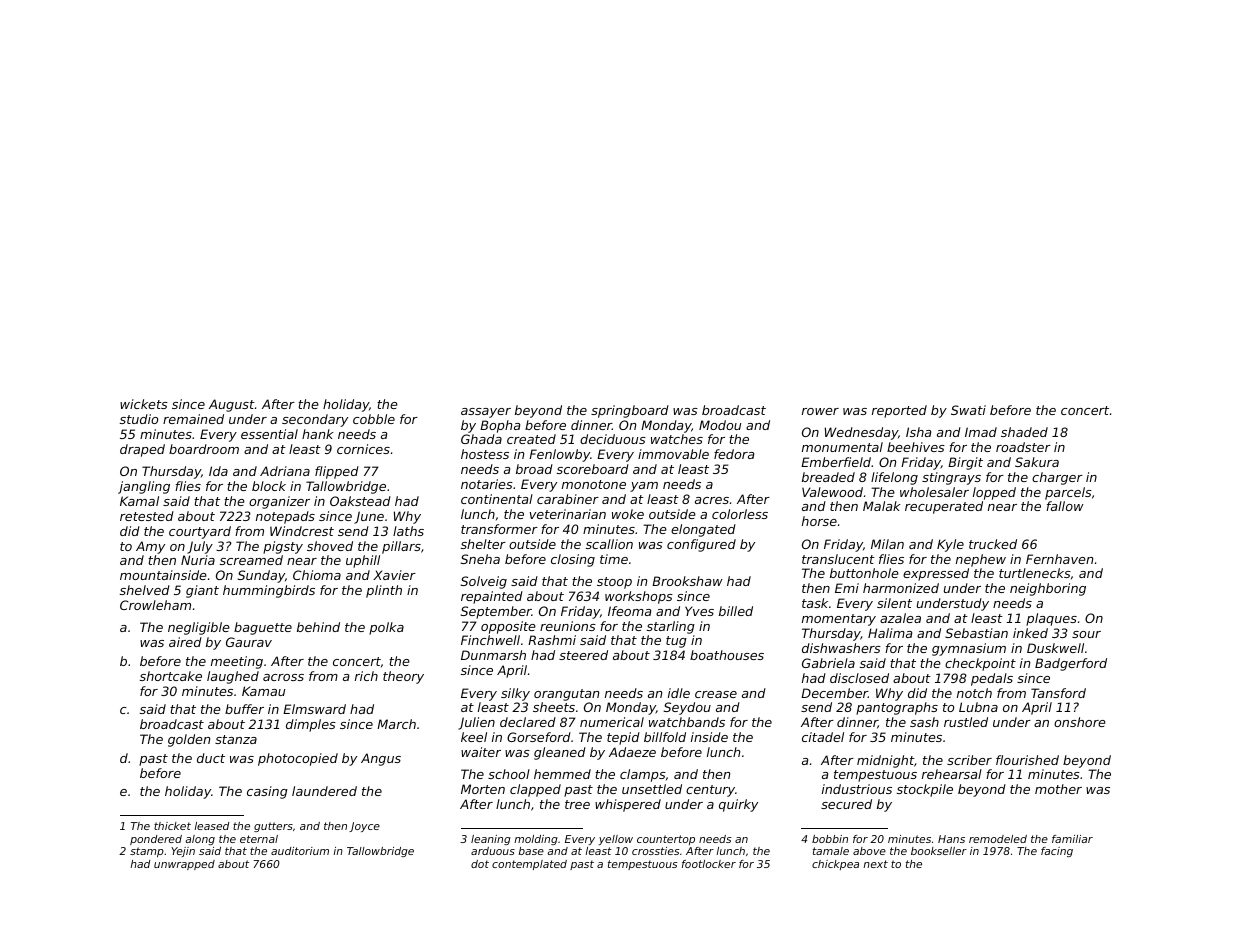  What do you see at coordinates (200, 532) in the screenshot?
I see `courtyard` at bounding box center [200, 532].
